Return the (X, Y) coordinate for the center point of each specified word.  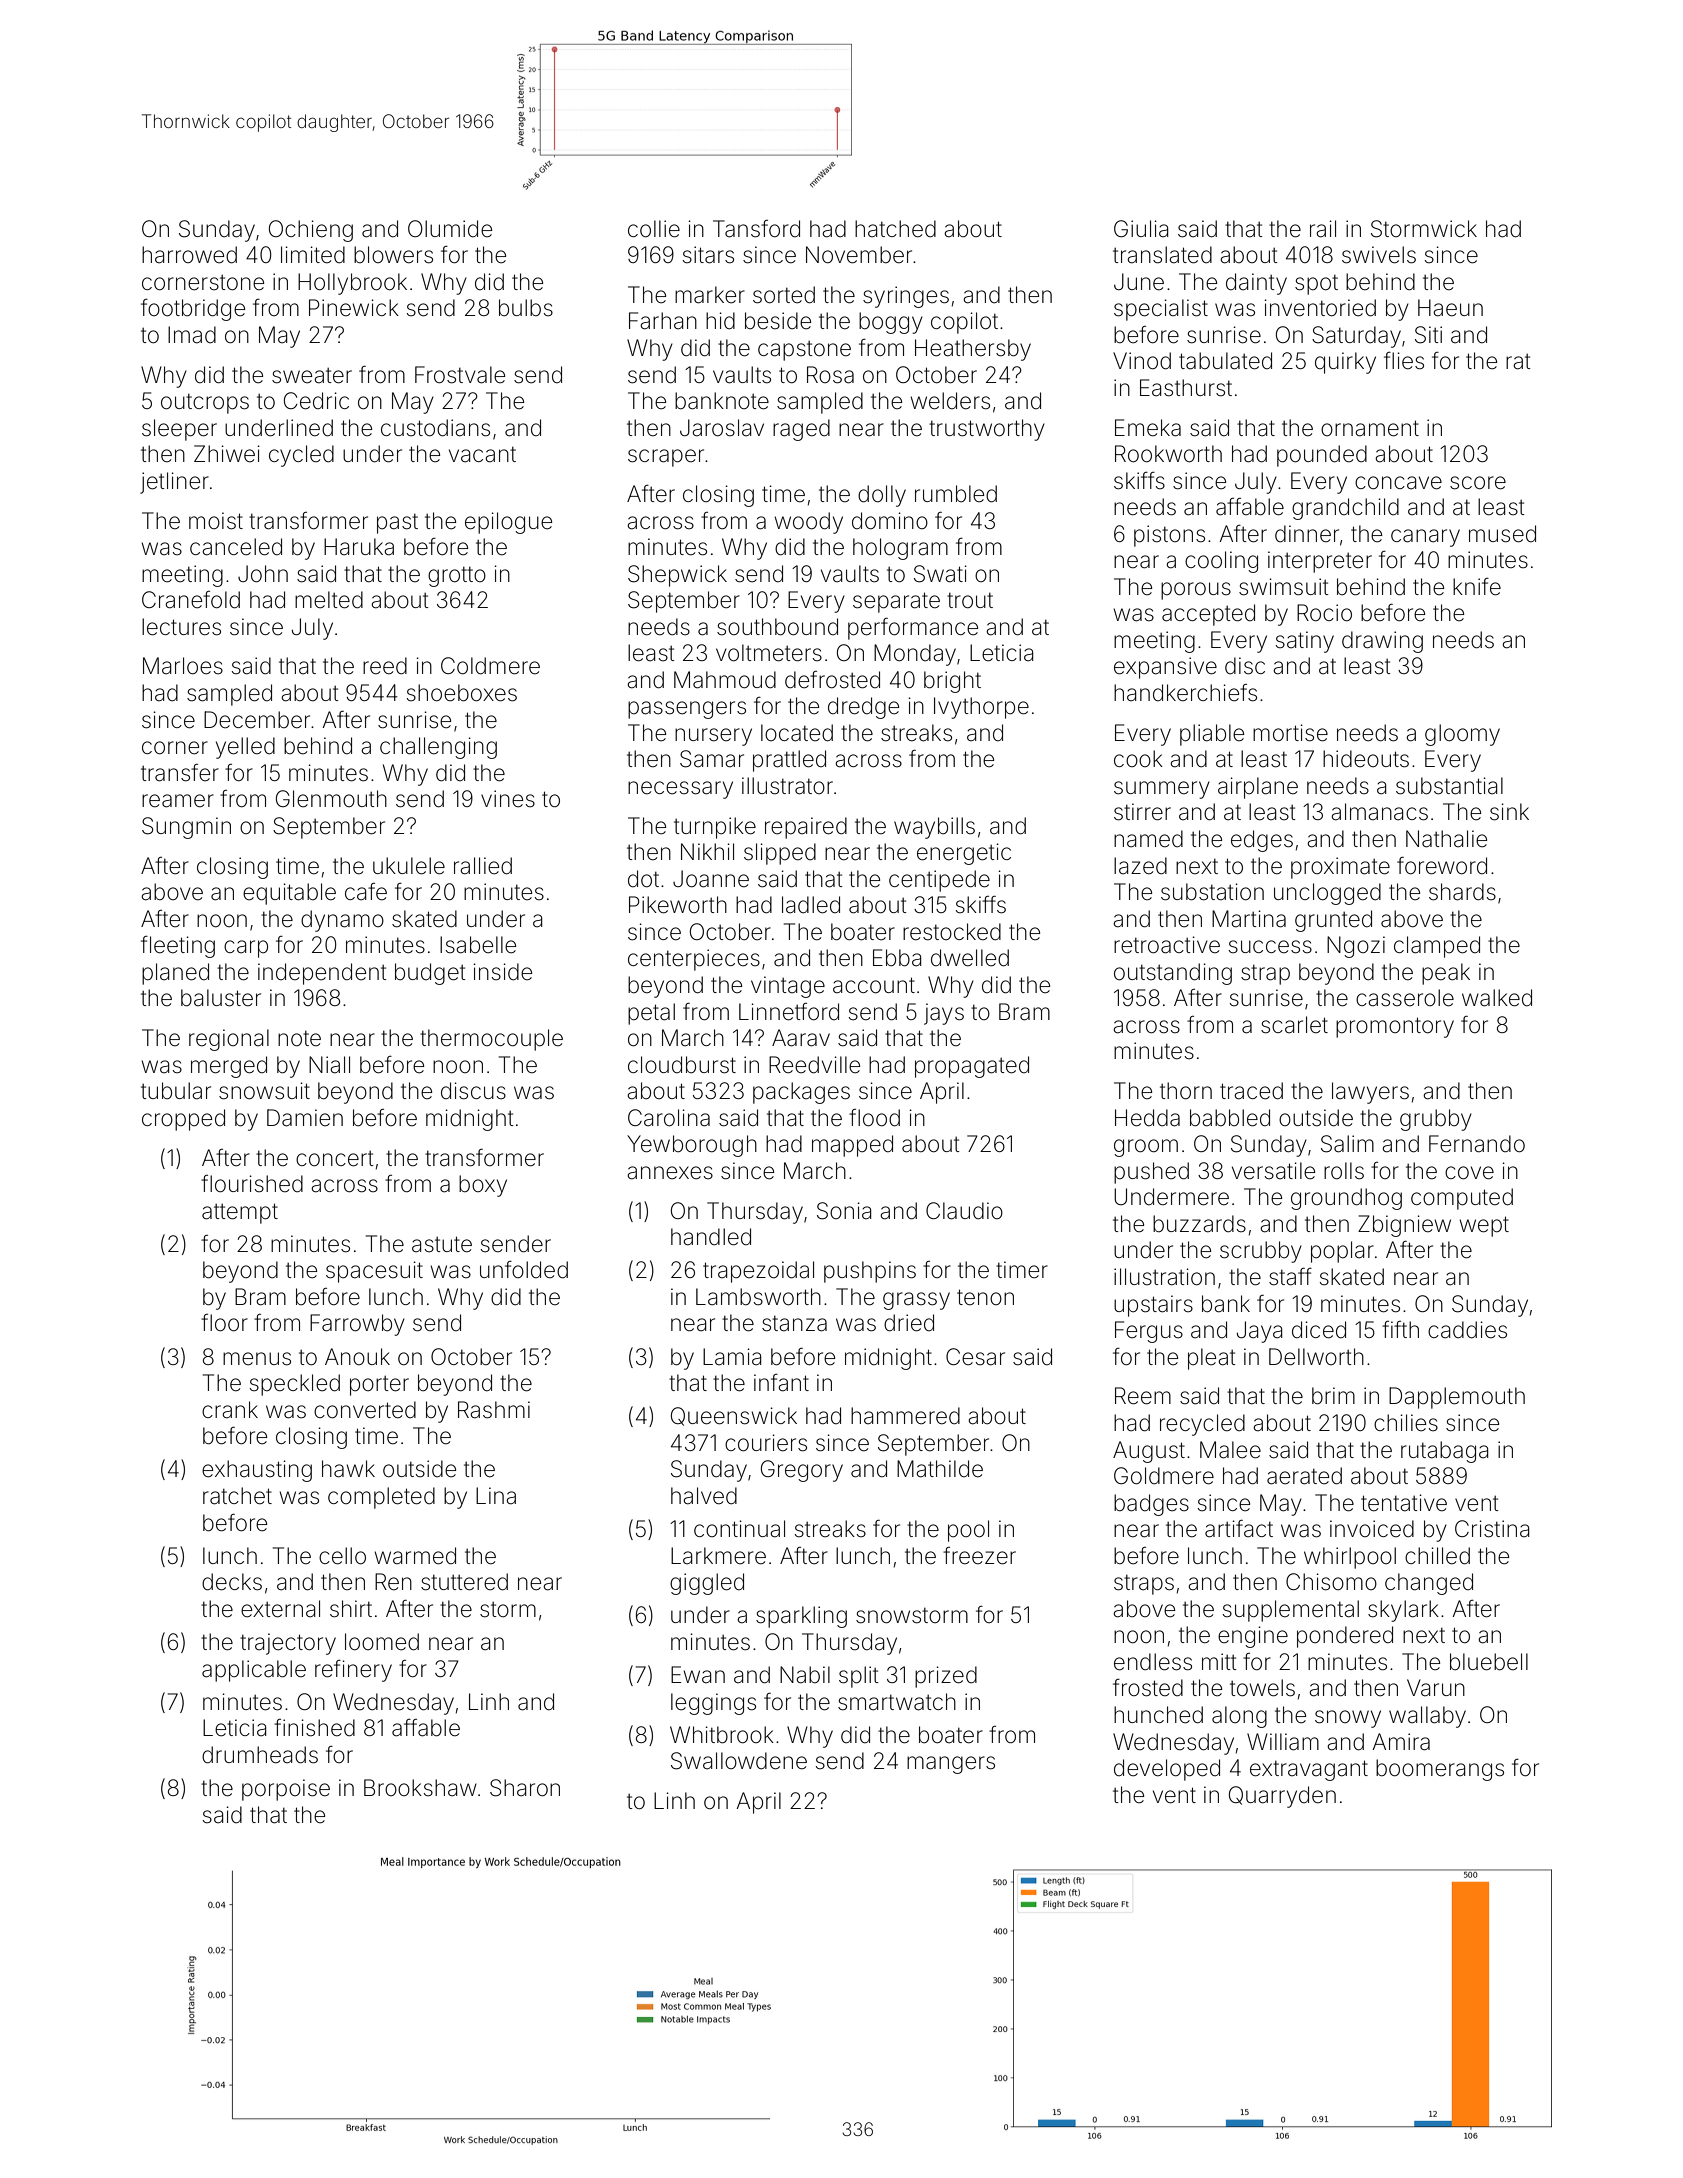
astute (442, 1244)
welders (950, 401)
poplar (1342, 1252)
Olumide (450, 229)
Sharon (525, 1788)
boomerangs (1440, 1770)
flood (874, 1118)
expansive (1165, 668)
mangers (951, 1765)
